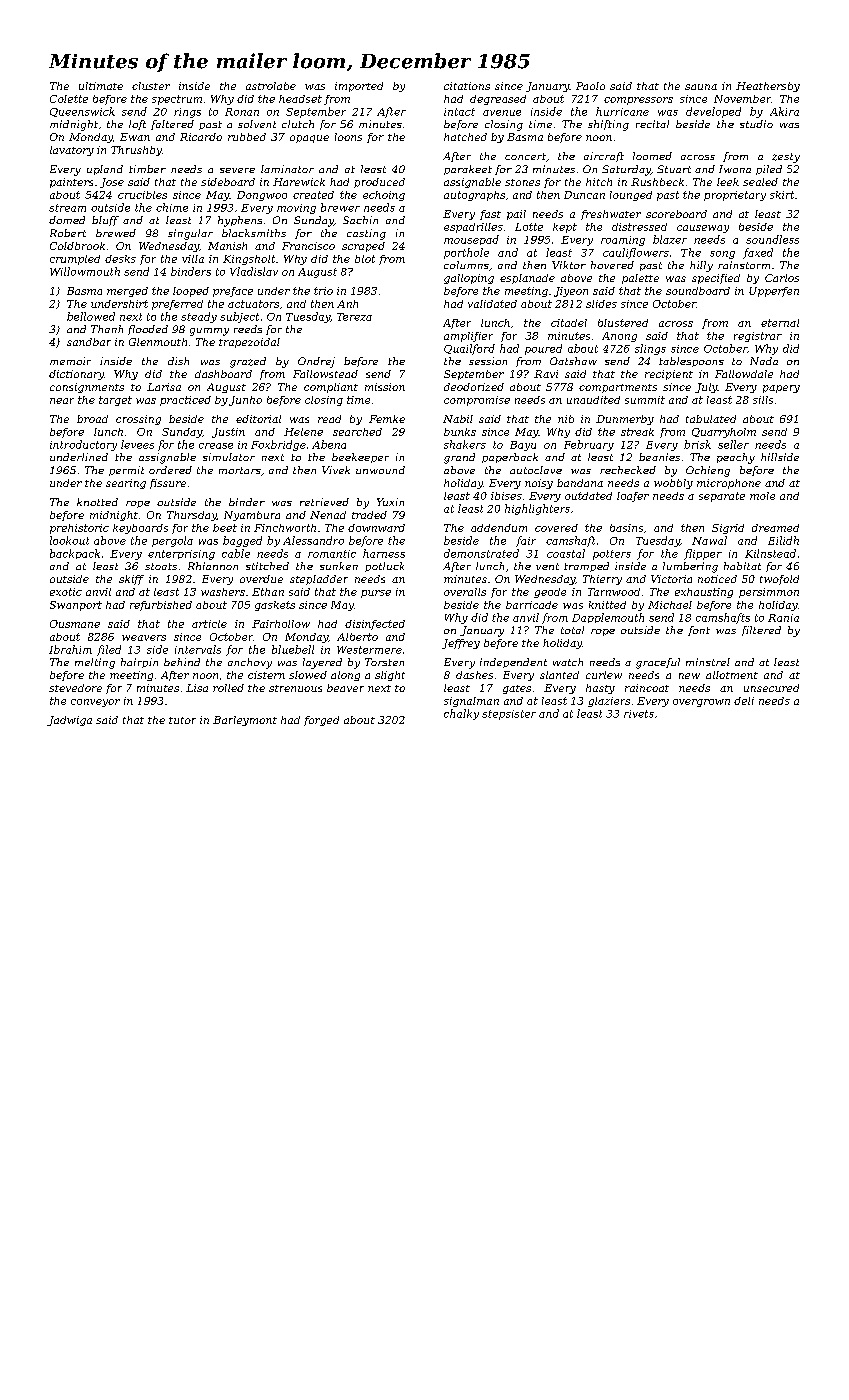 This screenshot has height=1400, width=849. What do you see at coordinates (717, 579) in the screenshot?
I see `noticed` at bounding box center [717, 579].
